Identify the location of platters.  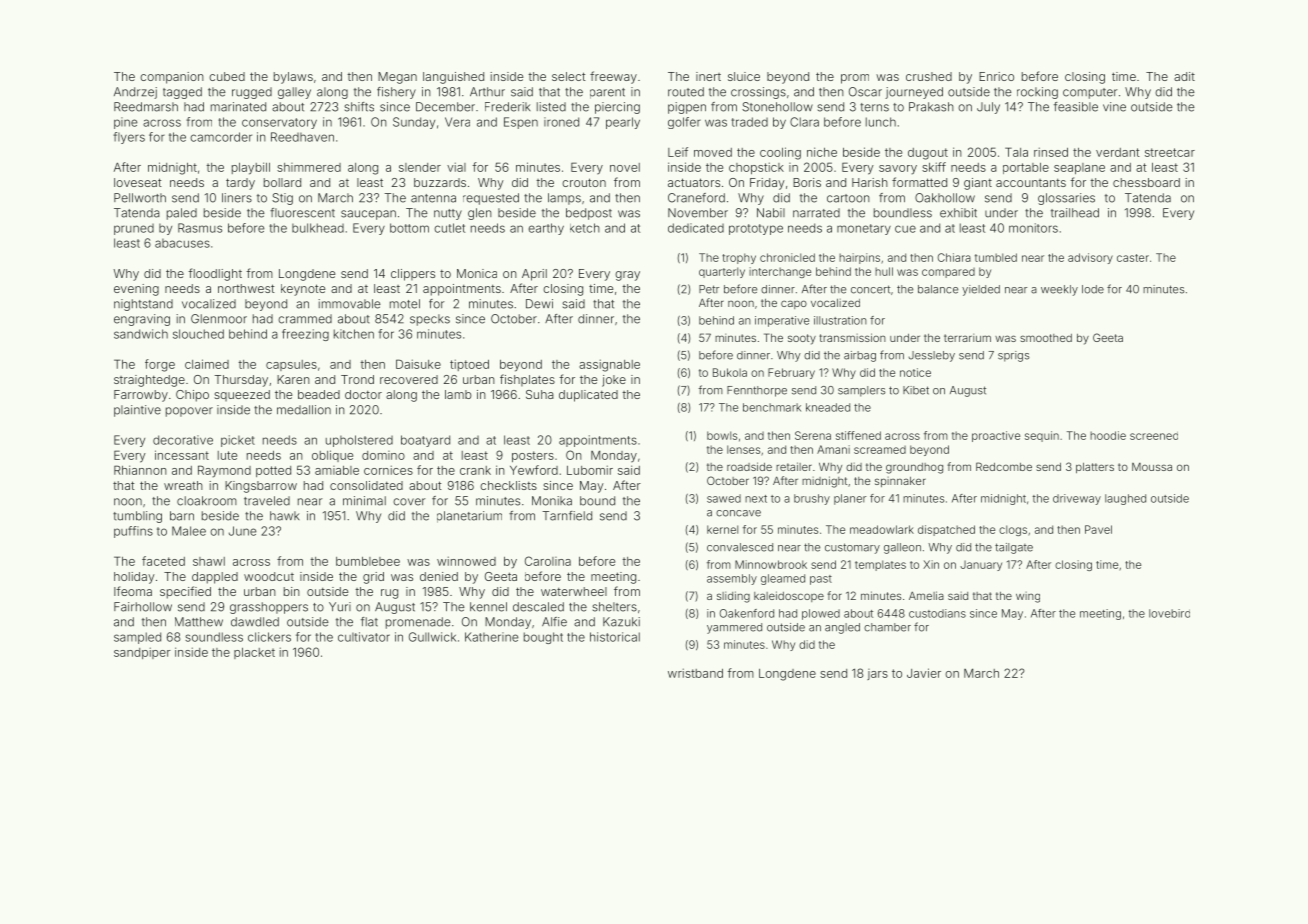
(1095, 468).
